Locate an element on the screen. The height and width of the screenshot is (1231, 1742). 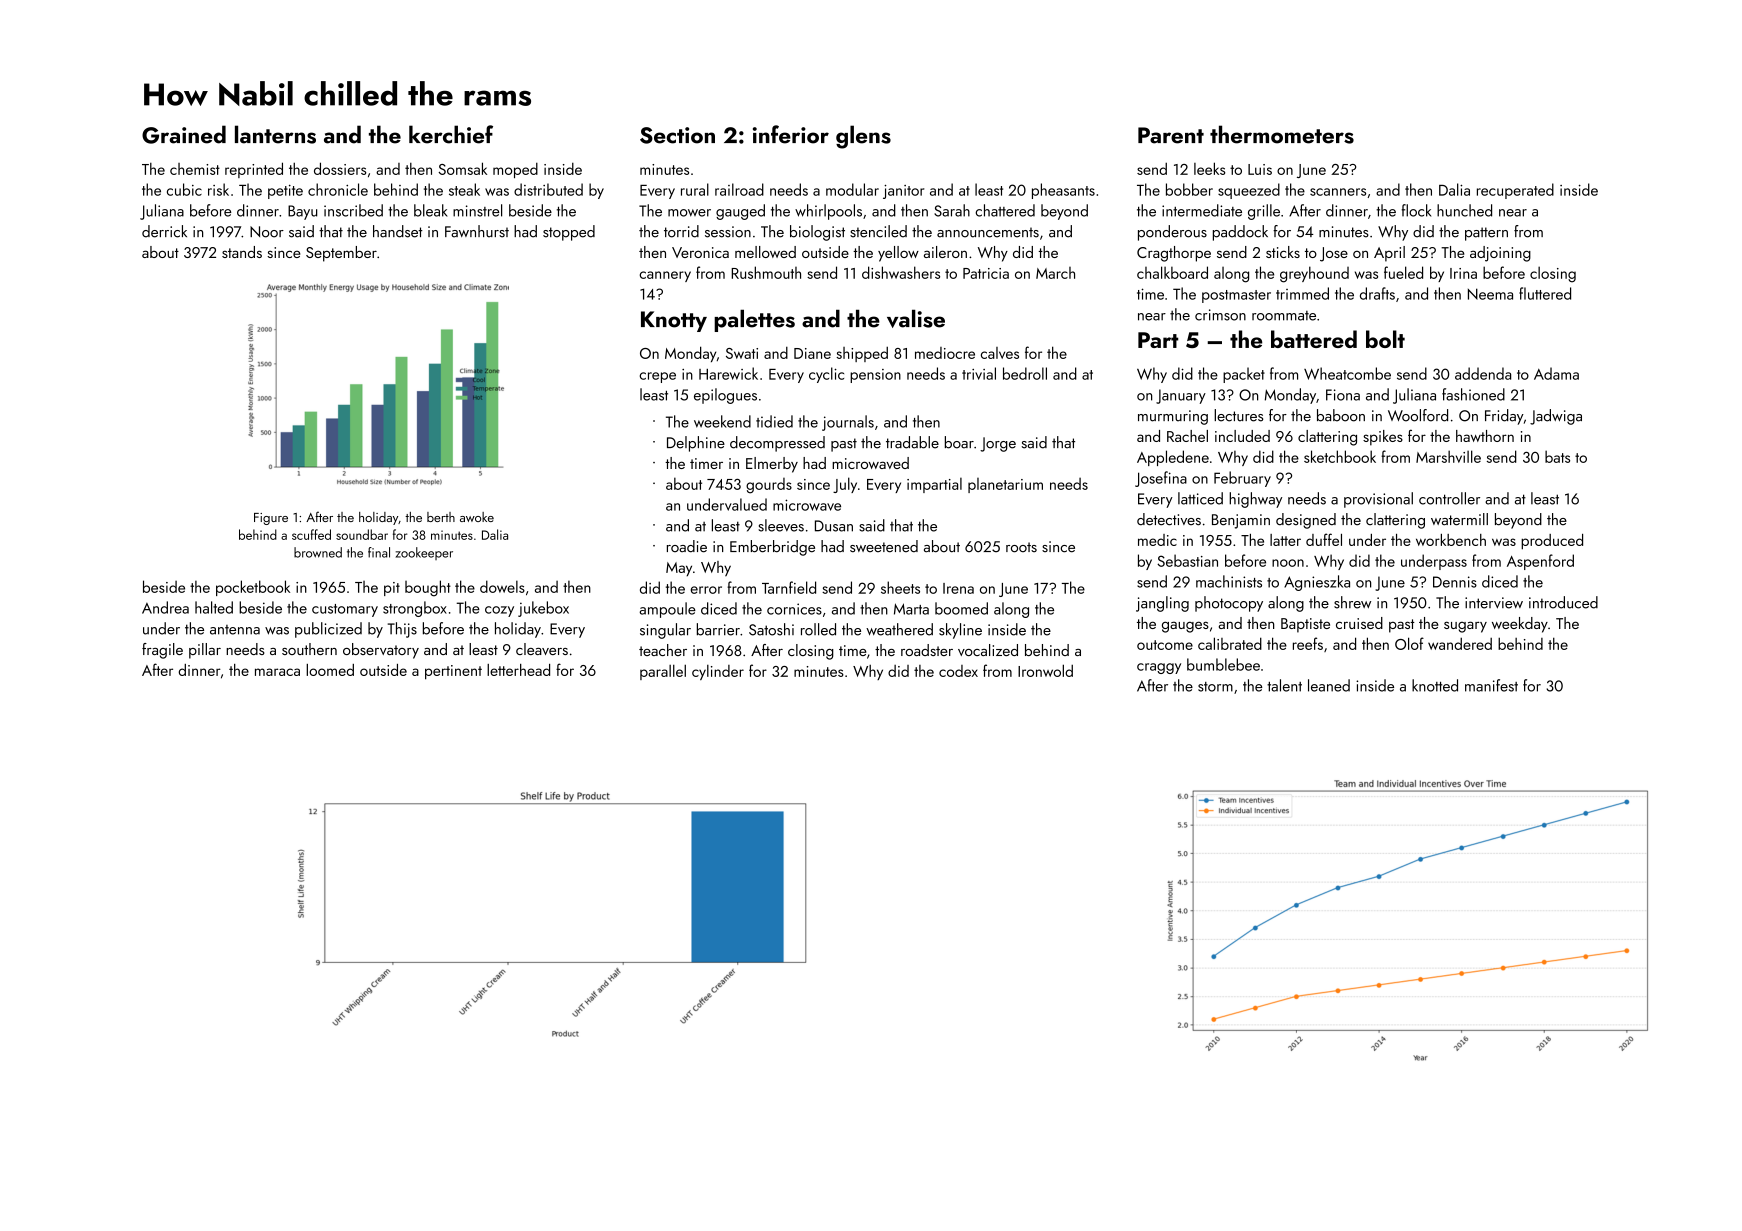
battered is located at coordinates (1314, 339).
